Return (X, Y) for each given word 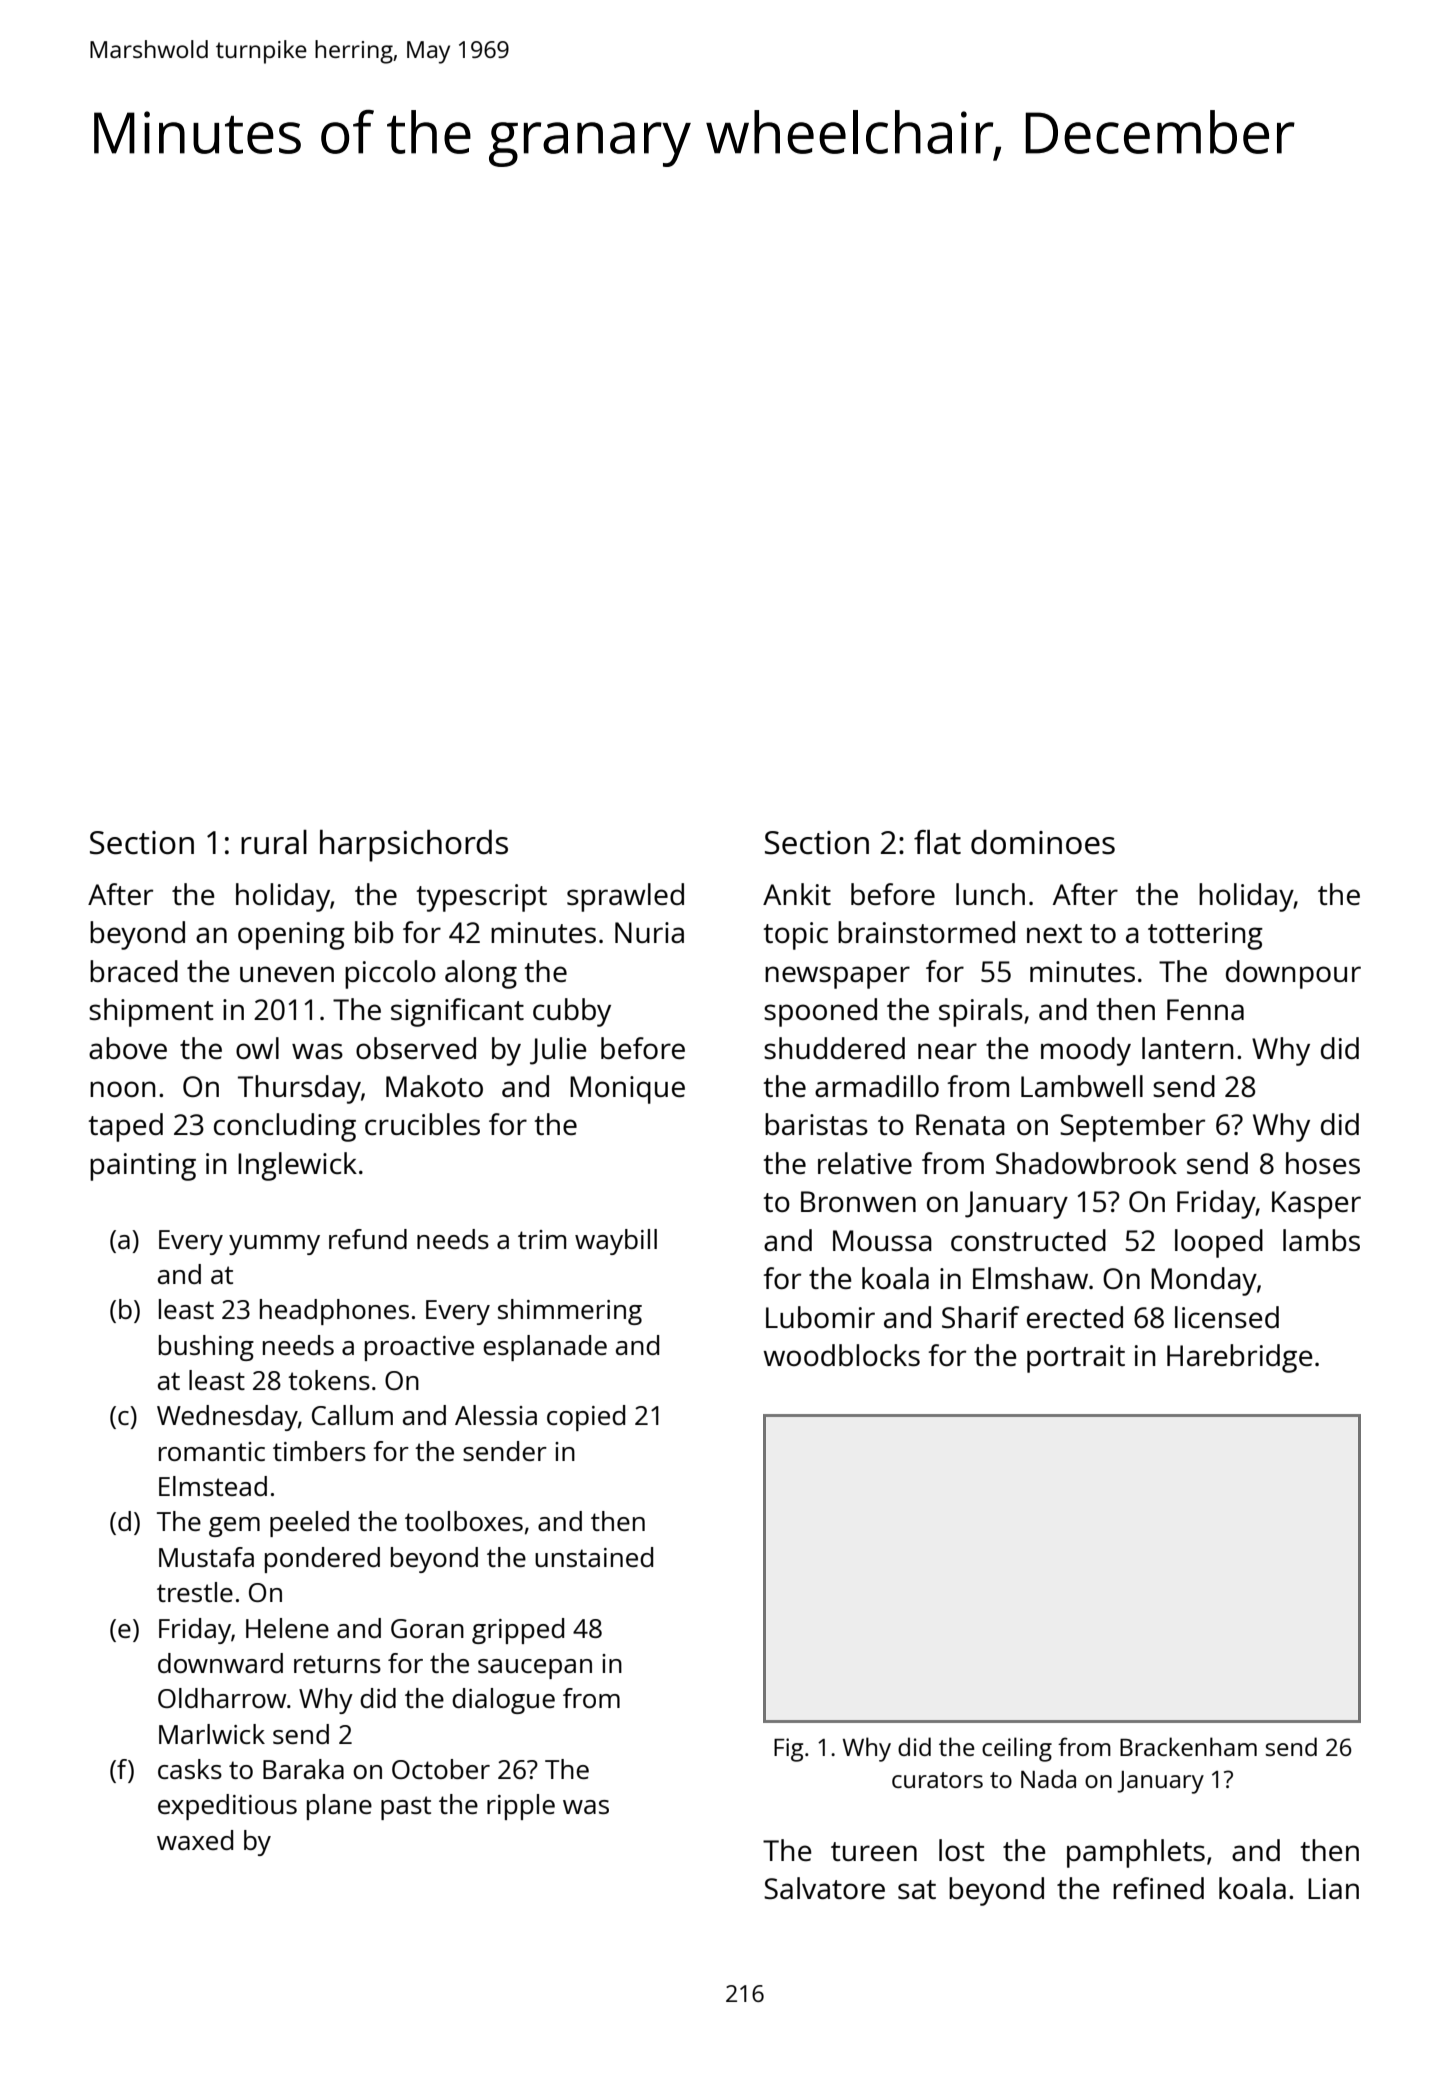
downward (220, 1663)
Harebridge (1240, 1358)
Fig (788, 1750)
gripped (518, 1631)
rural (274, 842)
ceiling (1017, 1749)
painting (143, 1167)
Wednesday (227, 1418)
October (441, 1769)
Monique (627, 1090)
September (1132, 1127)
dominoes (1043, 842)
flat (937, 842)
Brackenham (1188, 1746)
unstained (594, 1557)
